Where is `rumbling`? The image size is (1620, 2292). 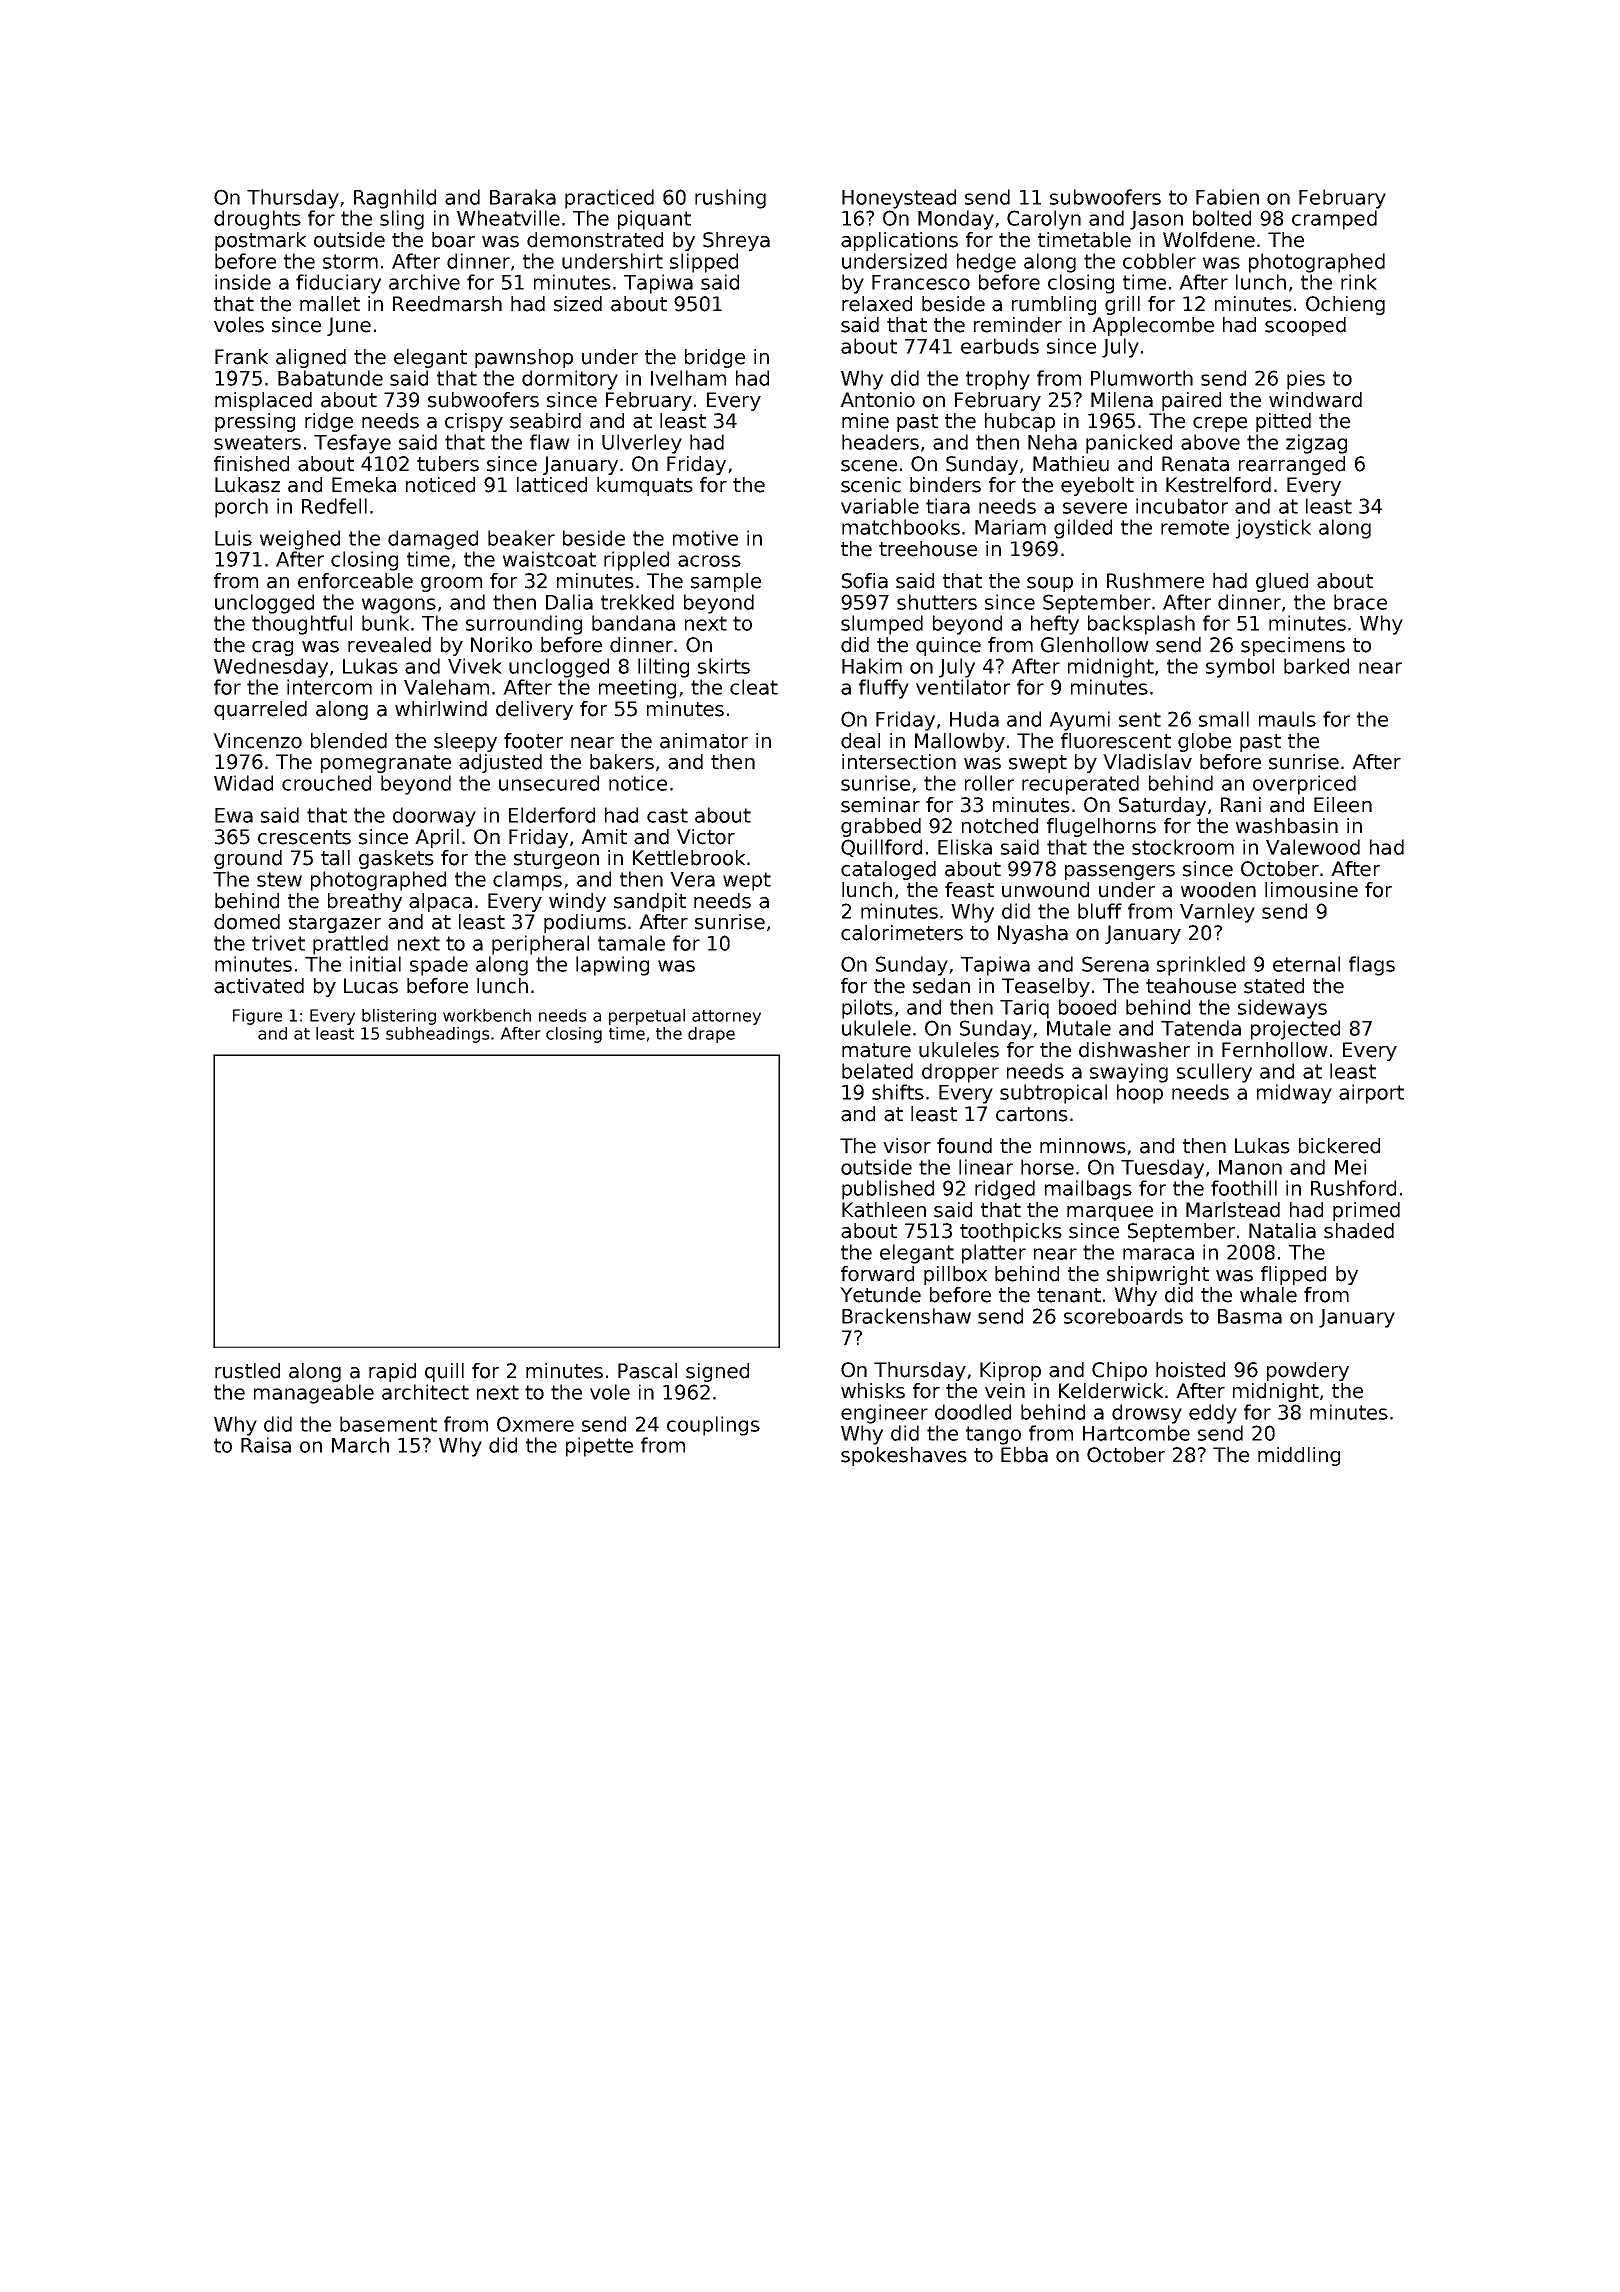
rumbling is located at coordinates (1054, 305).
